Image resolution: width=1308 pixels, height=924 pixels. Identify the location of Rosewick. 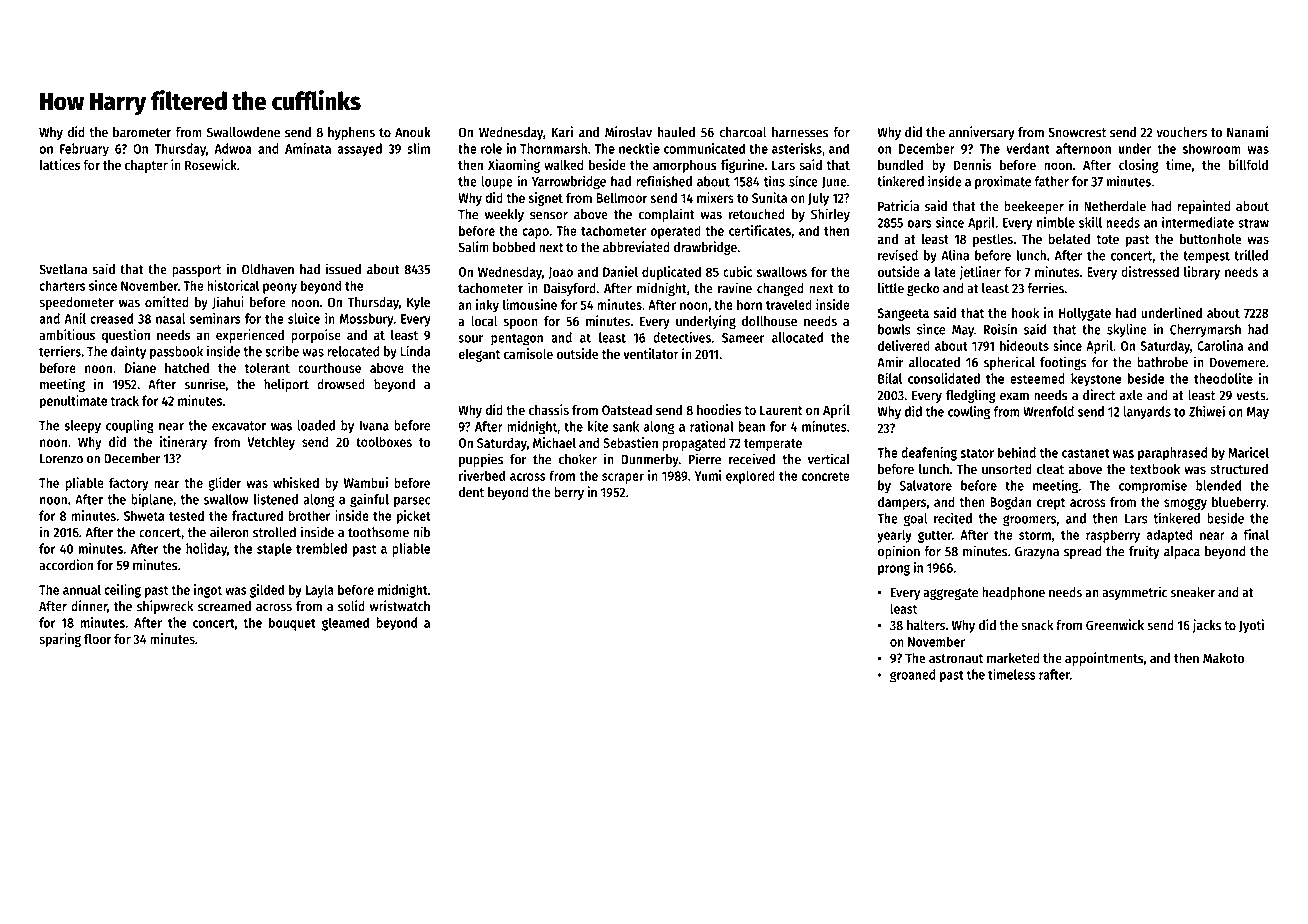
(211, 164).
